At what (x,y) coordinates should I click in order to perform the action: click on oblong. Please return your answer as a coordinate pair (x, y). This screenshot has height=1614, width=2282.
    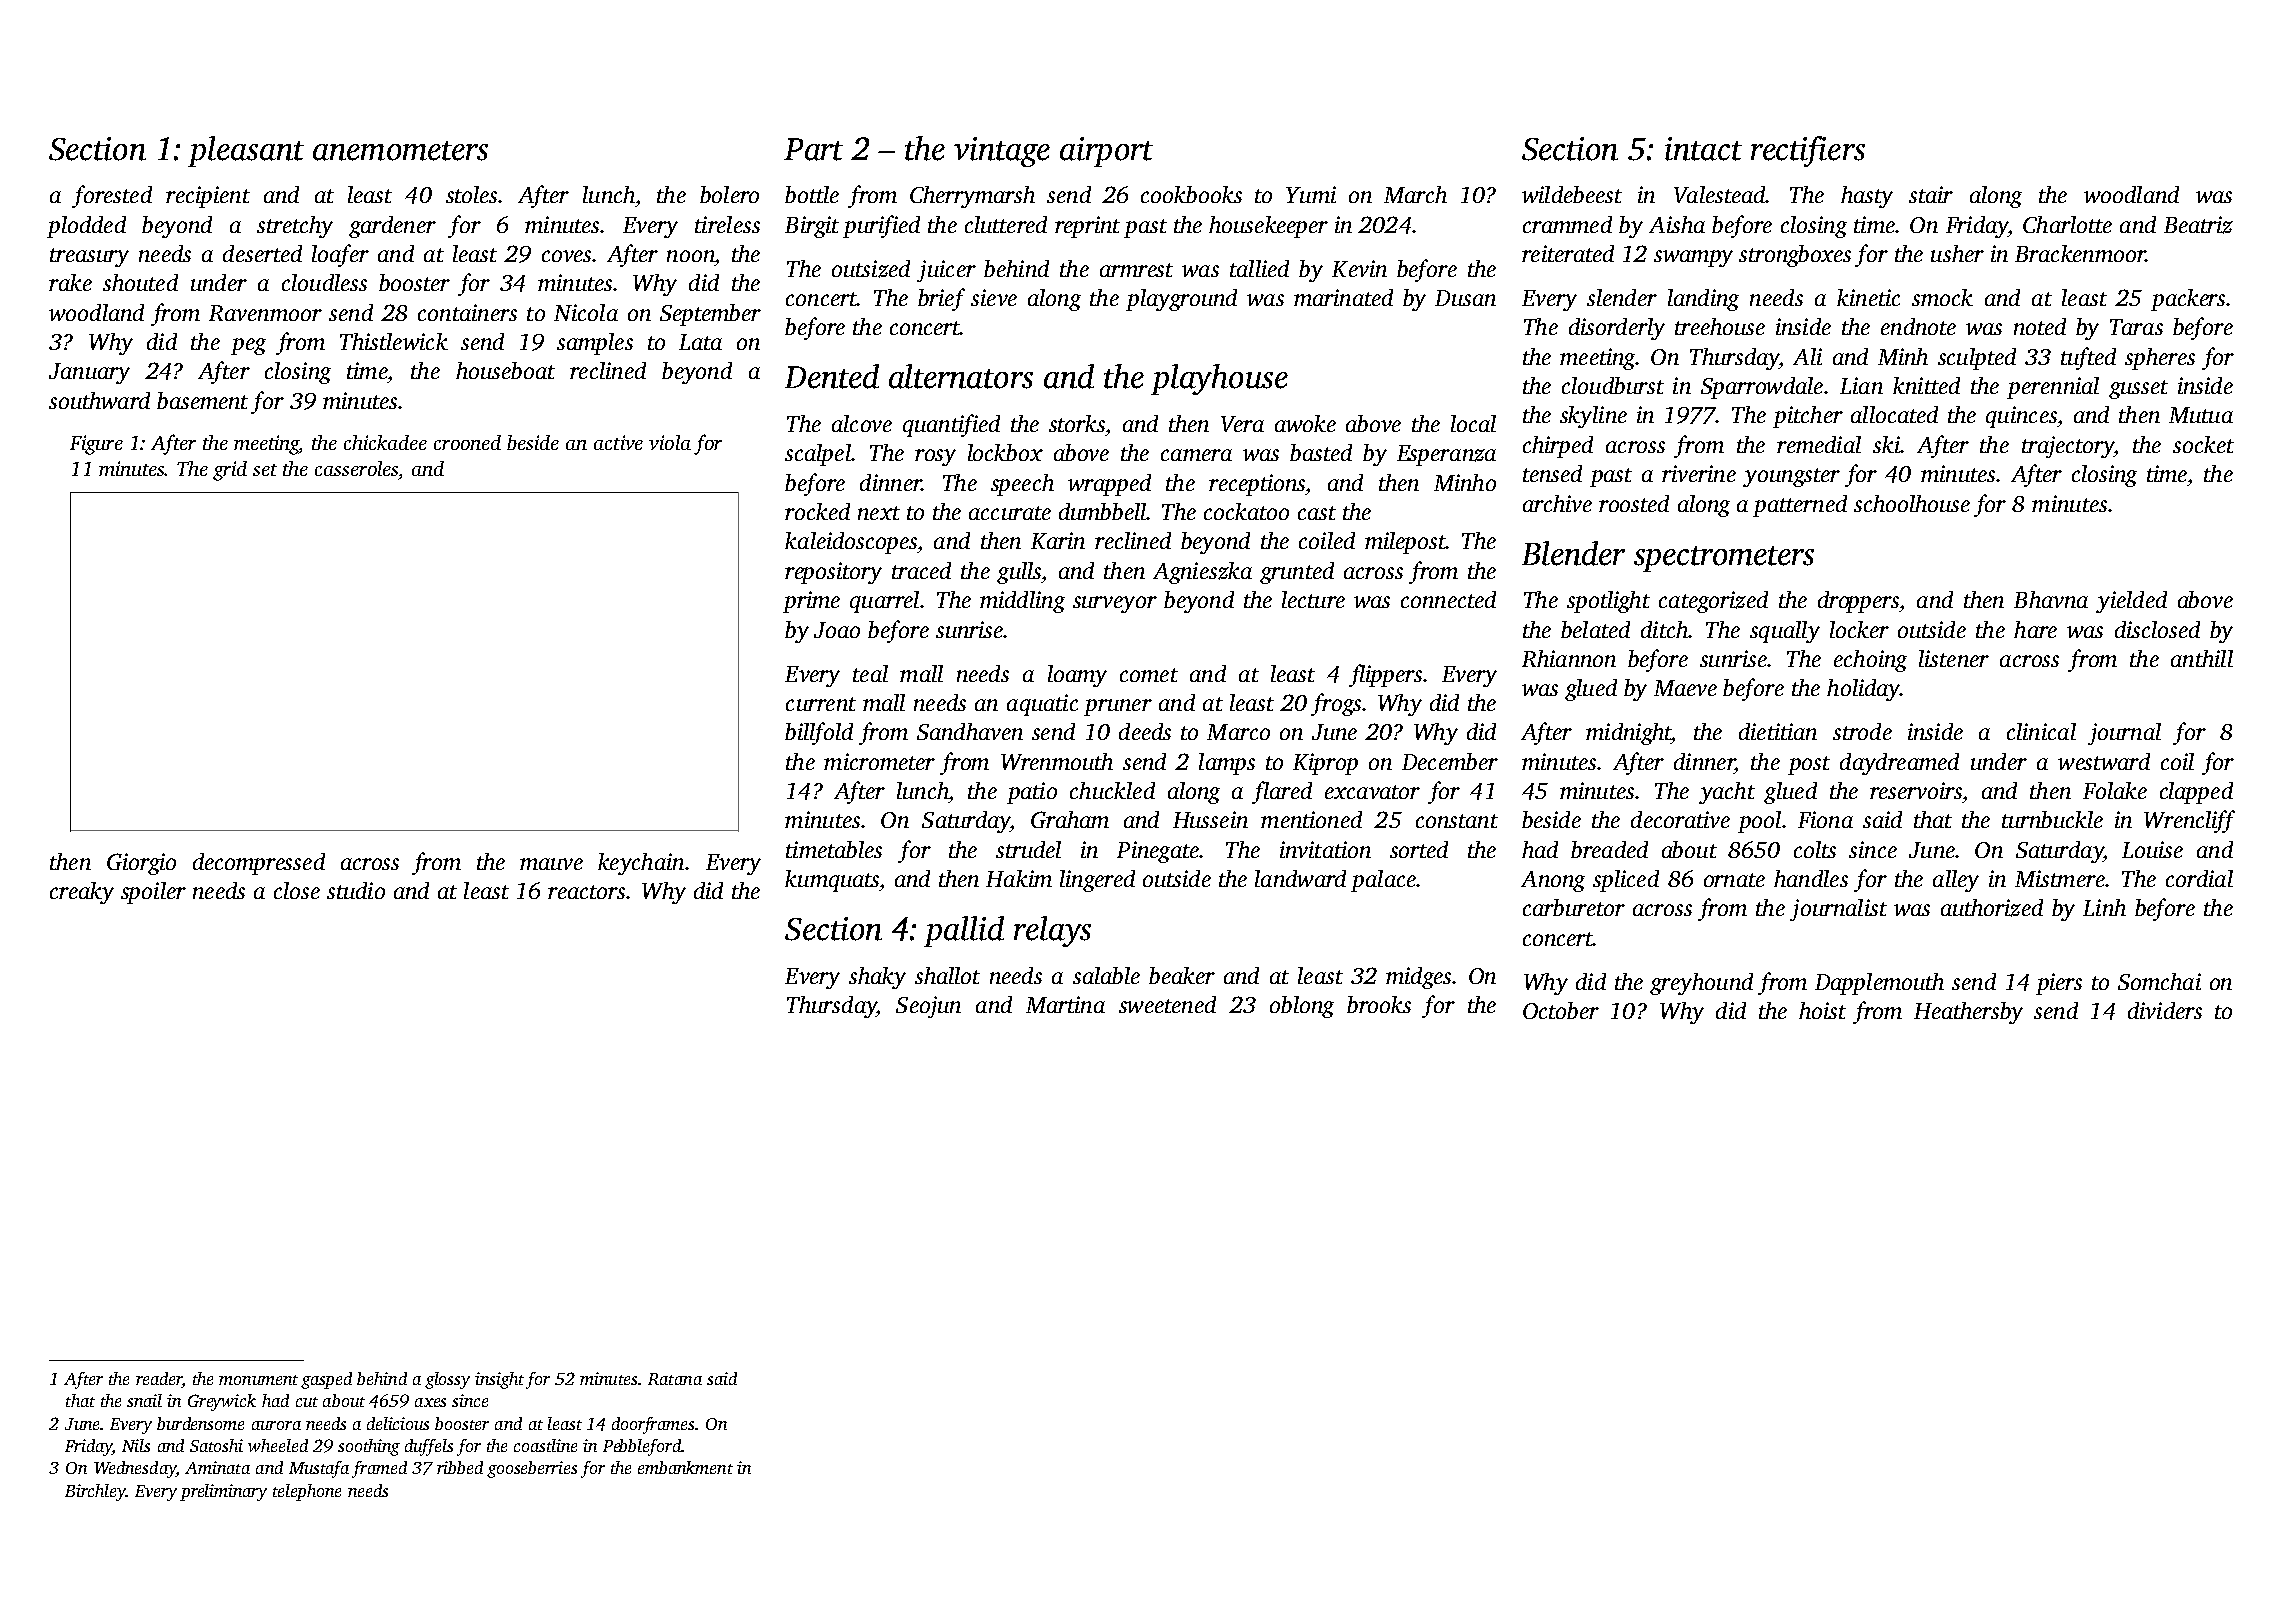
    Looking at the image, I should click on (1302, 1007).
